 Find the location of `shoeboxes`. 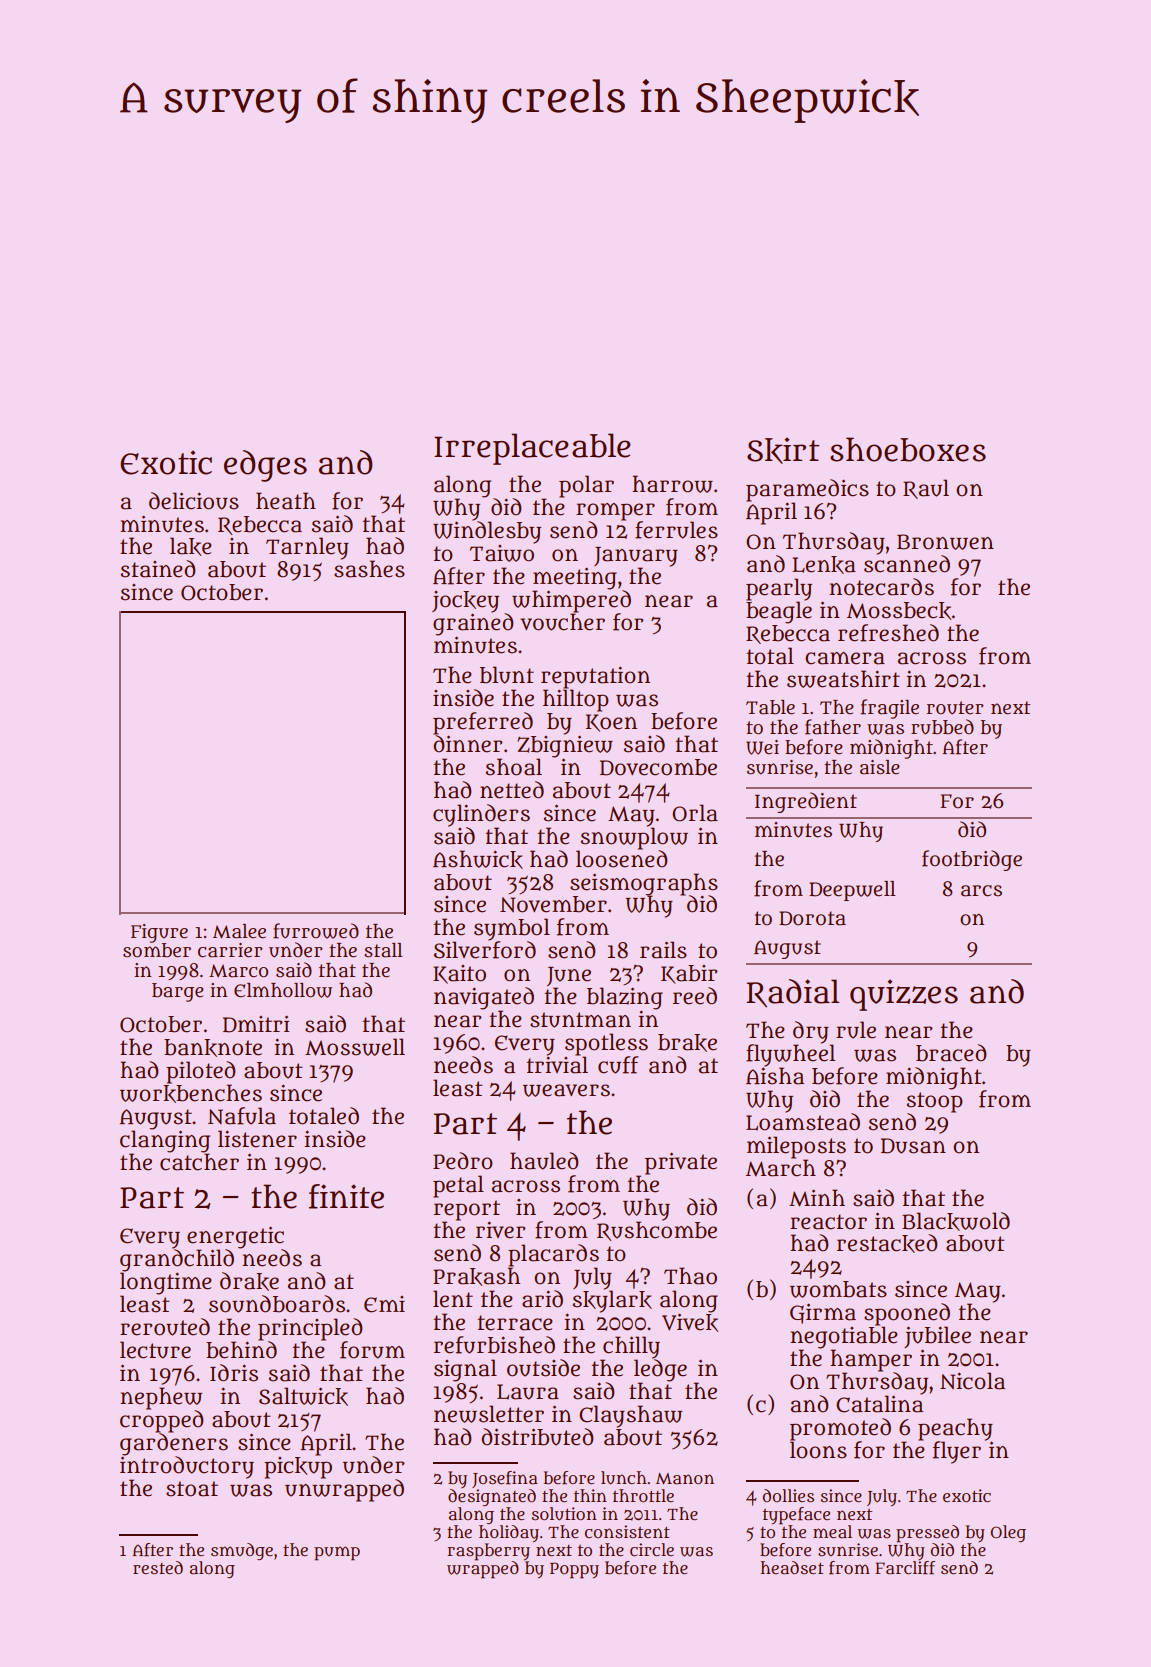

shoeboxes is located at coordinates (908, 449).
